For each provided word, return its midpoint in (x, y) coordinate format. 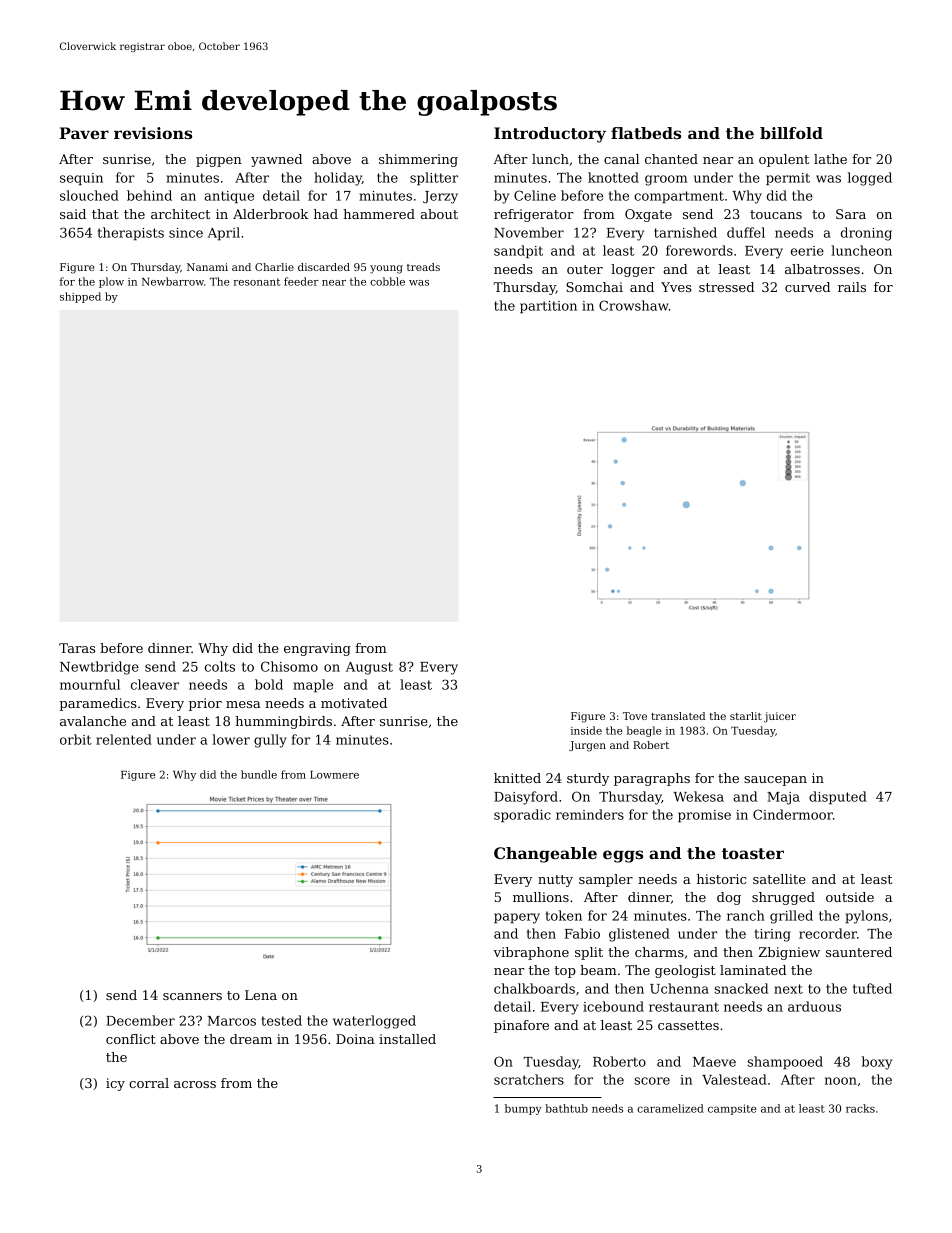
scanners (192, 996)
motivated (354, 703)
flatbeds (646, 133)
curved (807, 287)
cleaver (155, 684)
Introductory (550, 135)
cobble (387, 281)
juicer (780, 717)
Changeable (545, 855)
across (195, 1084)
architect (180, 214)
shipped (80, 297)
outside (850, 897)
